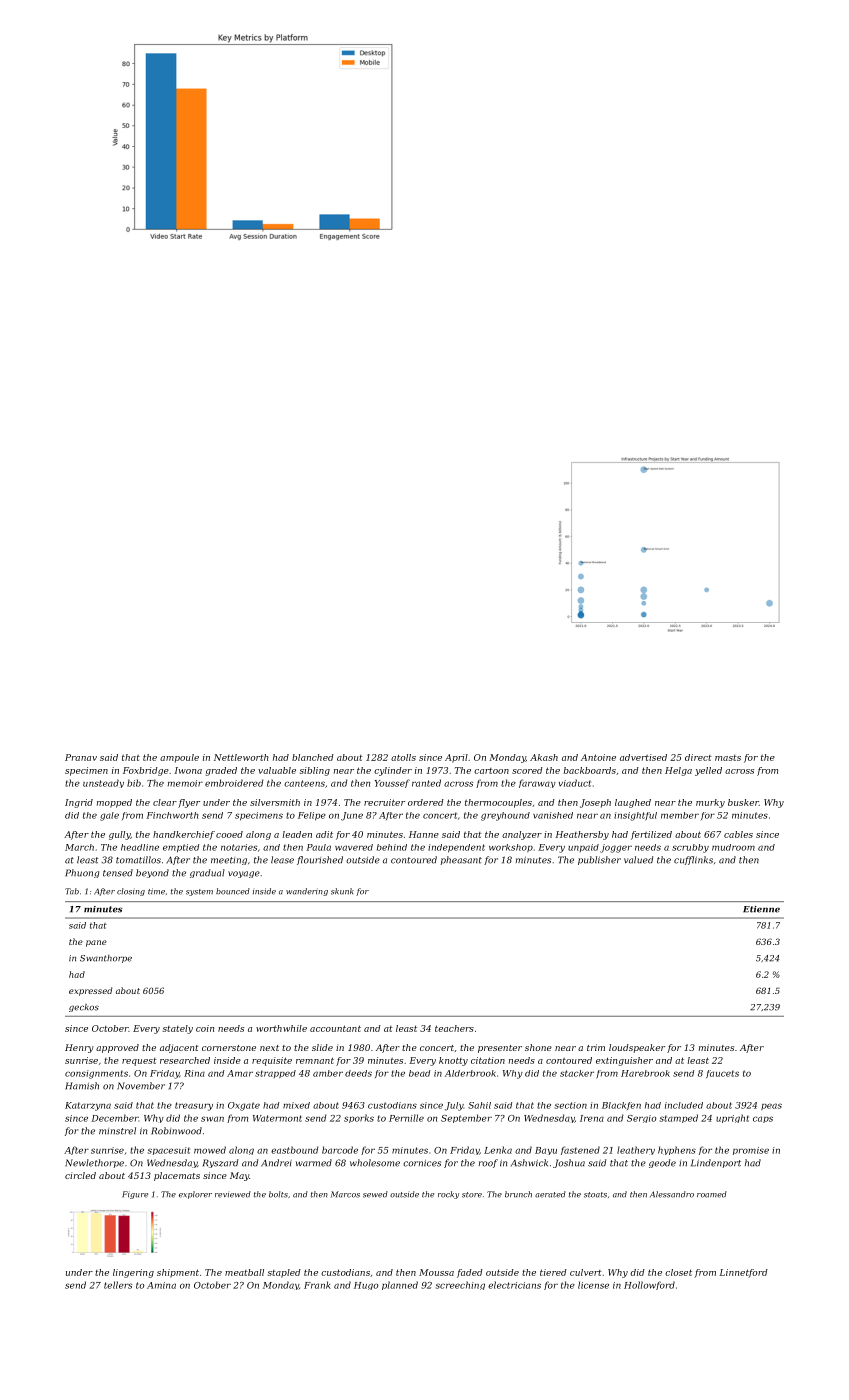 This screenshot has height=1400, width=849. I want to click on Pranav, so click(81, 757).
